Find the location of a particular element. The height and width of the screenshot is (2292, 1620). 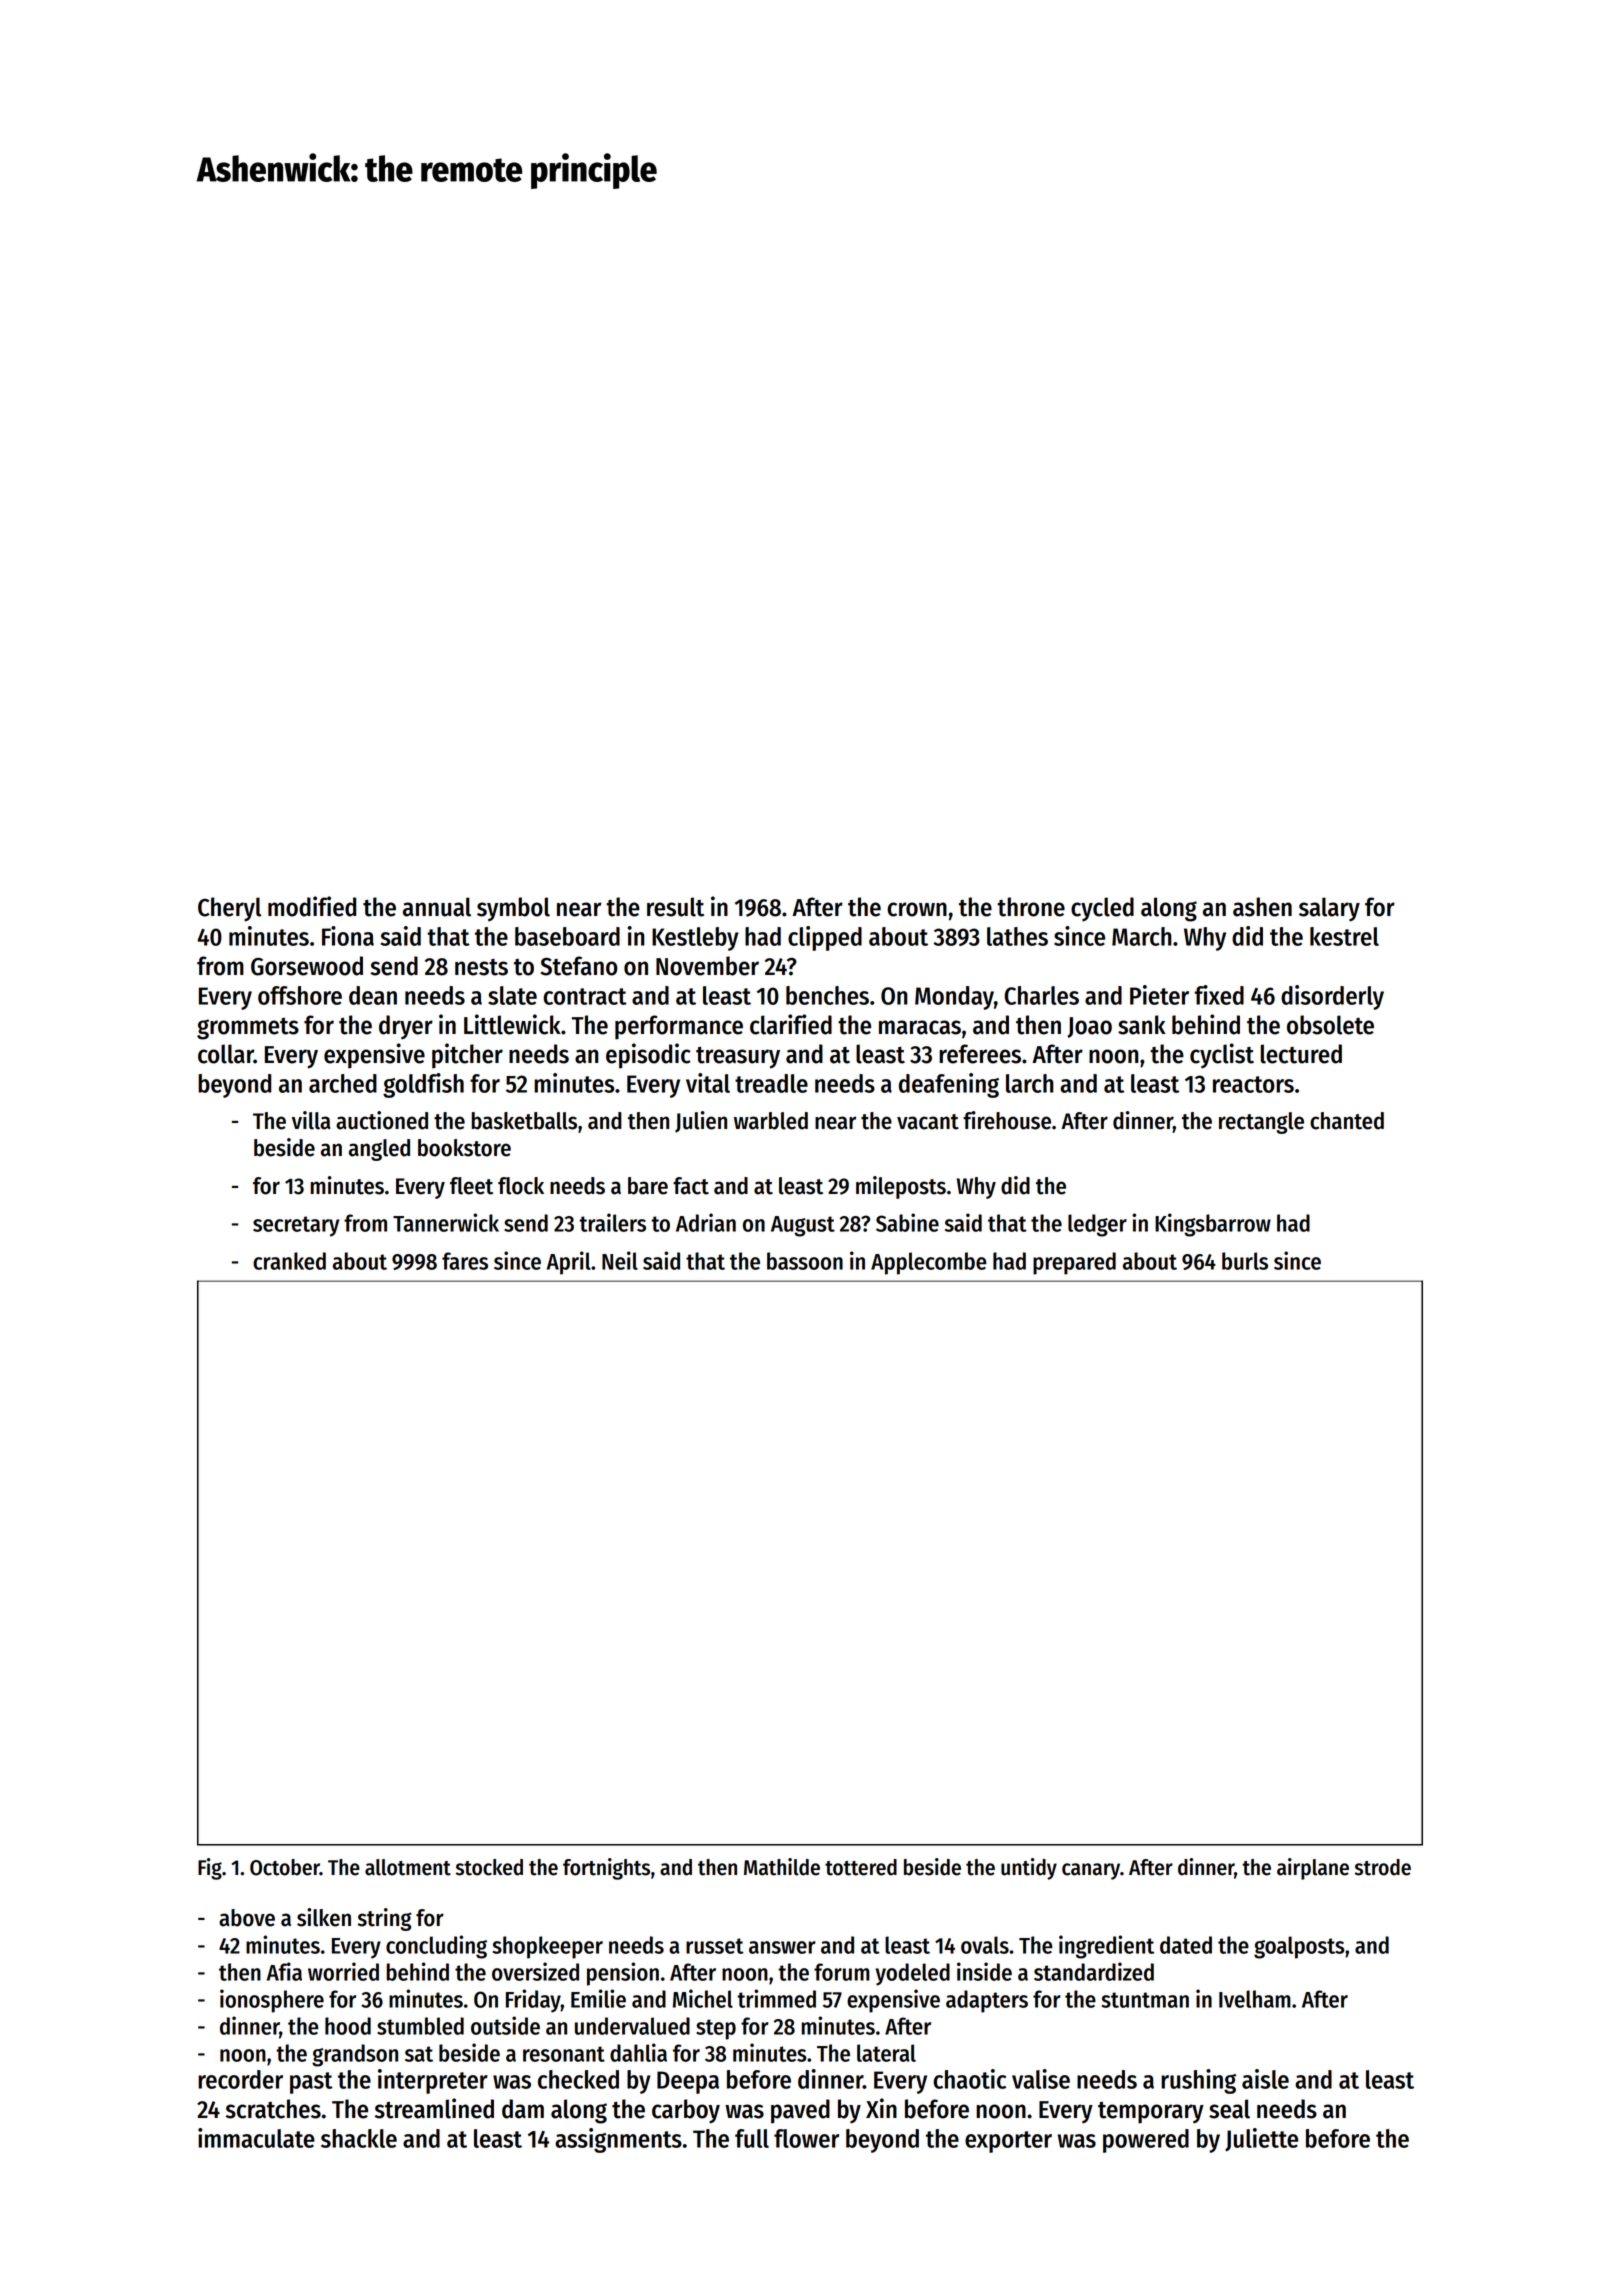

burls is located at coordinates (1245, 1261).
